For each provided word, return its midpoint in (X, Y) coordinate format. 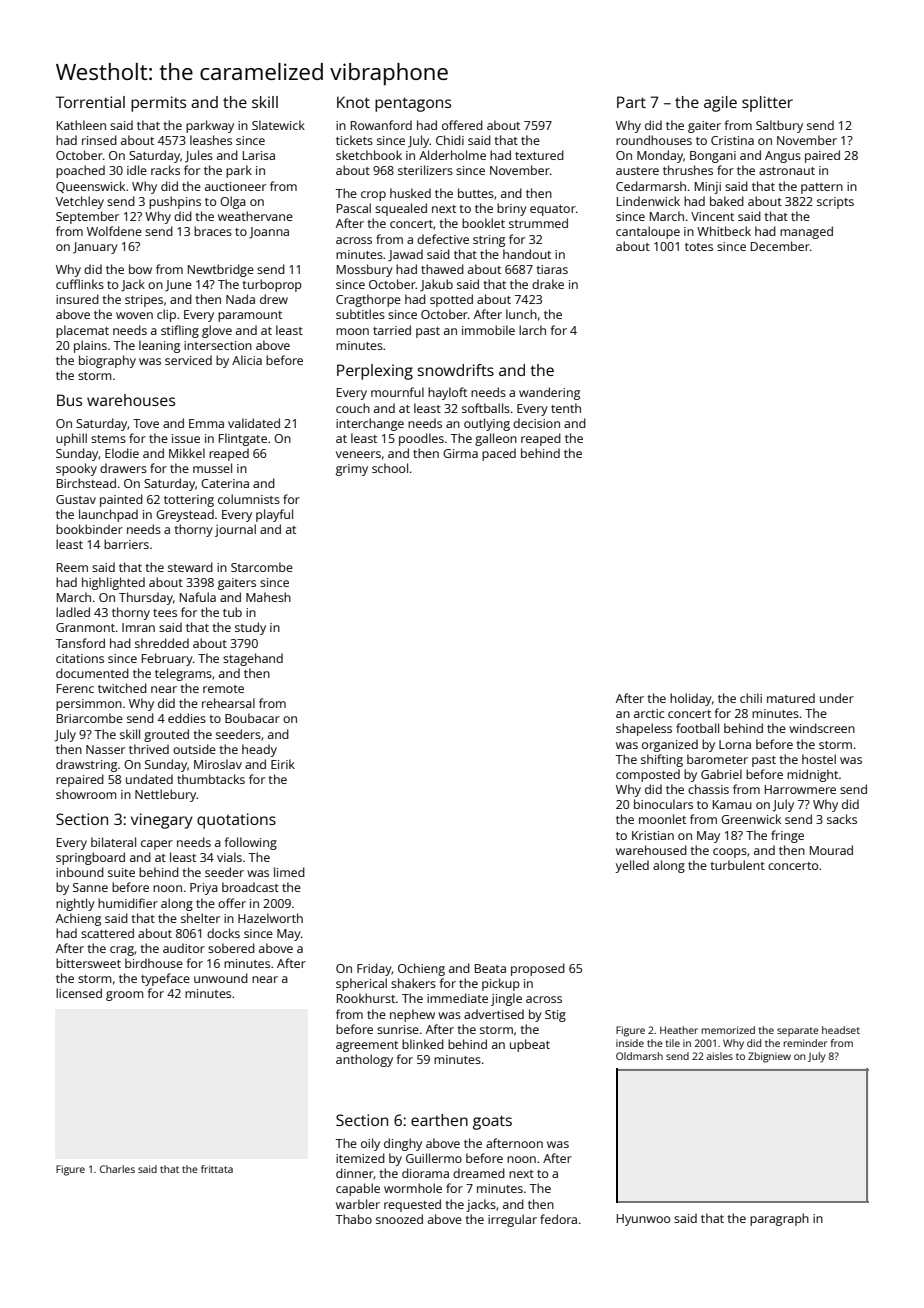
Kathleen (81, 125)
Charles (117, 1169)
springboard (90, 858)
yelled (632, 866)
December (780, 246)
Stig (555, 1016)
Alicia (247, 360)
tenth (566, 408)
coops (730, 853)
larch (532, 330)
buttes (476, 193)
